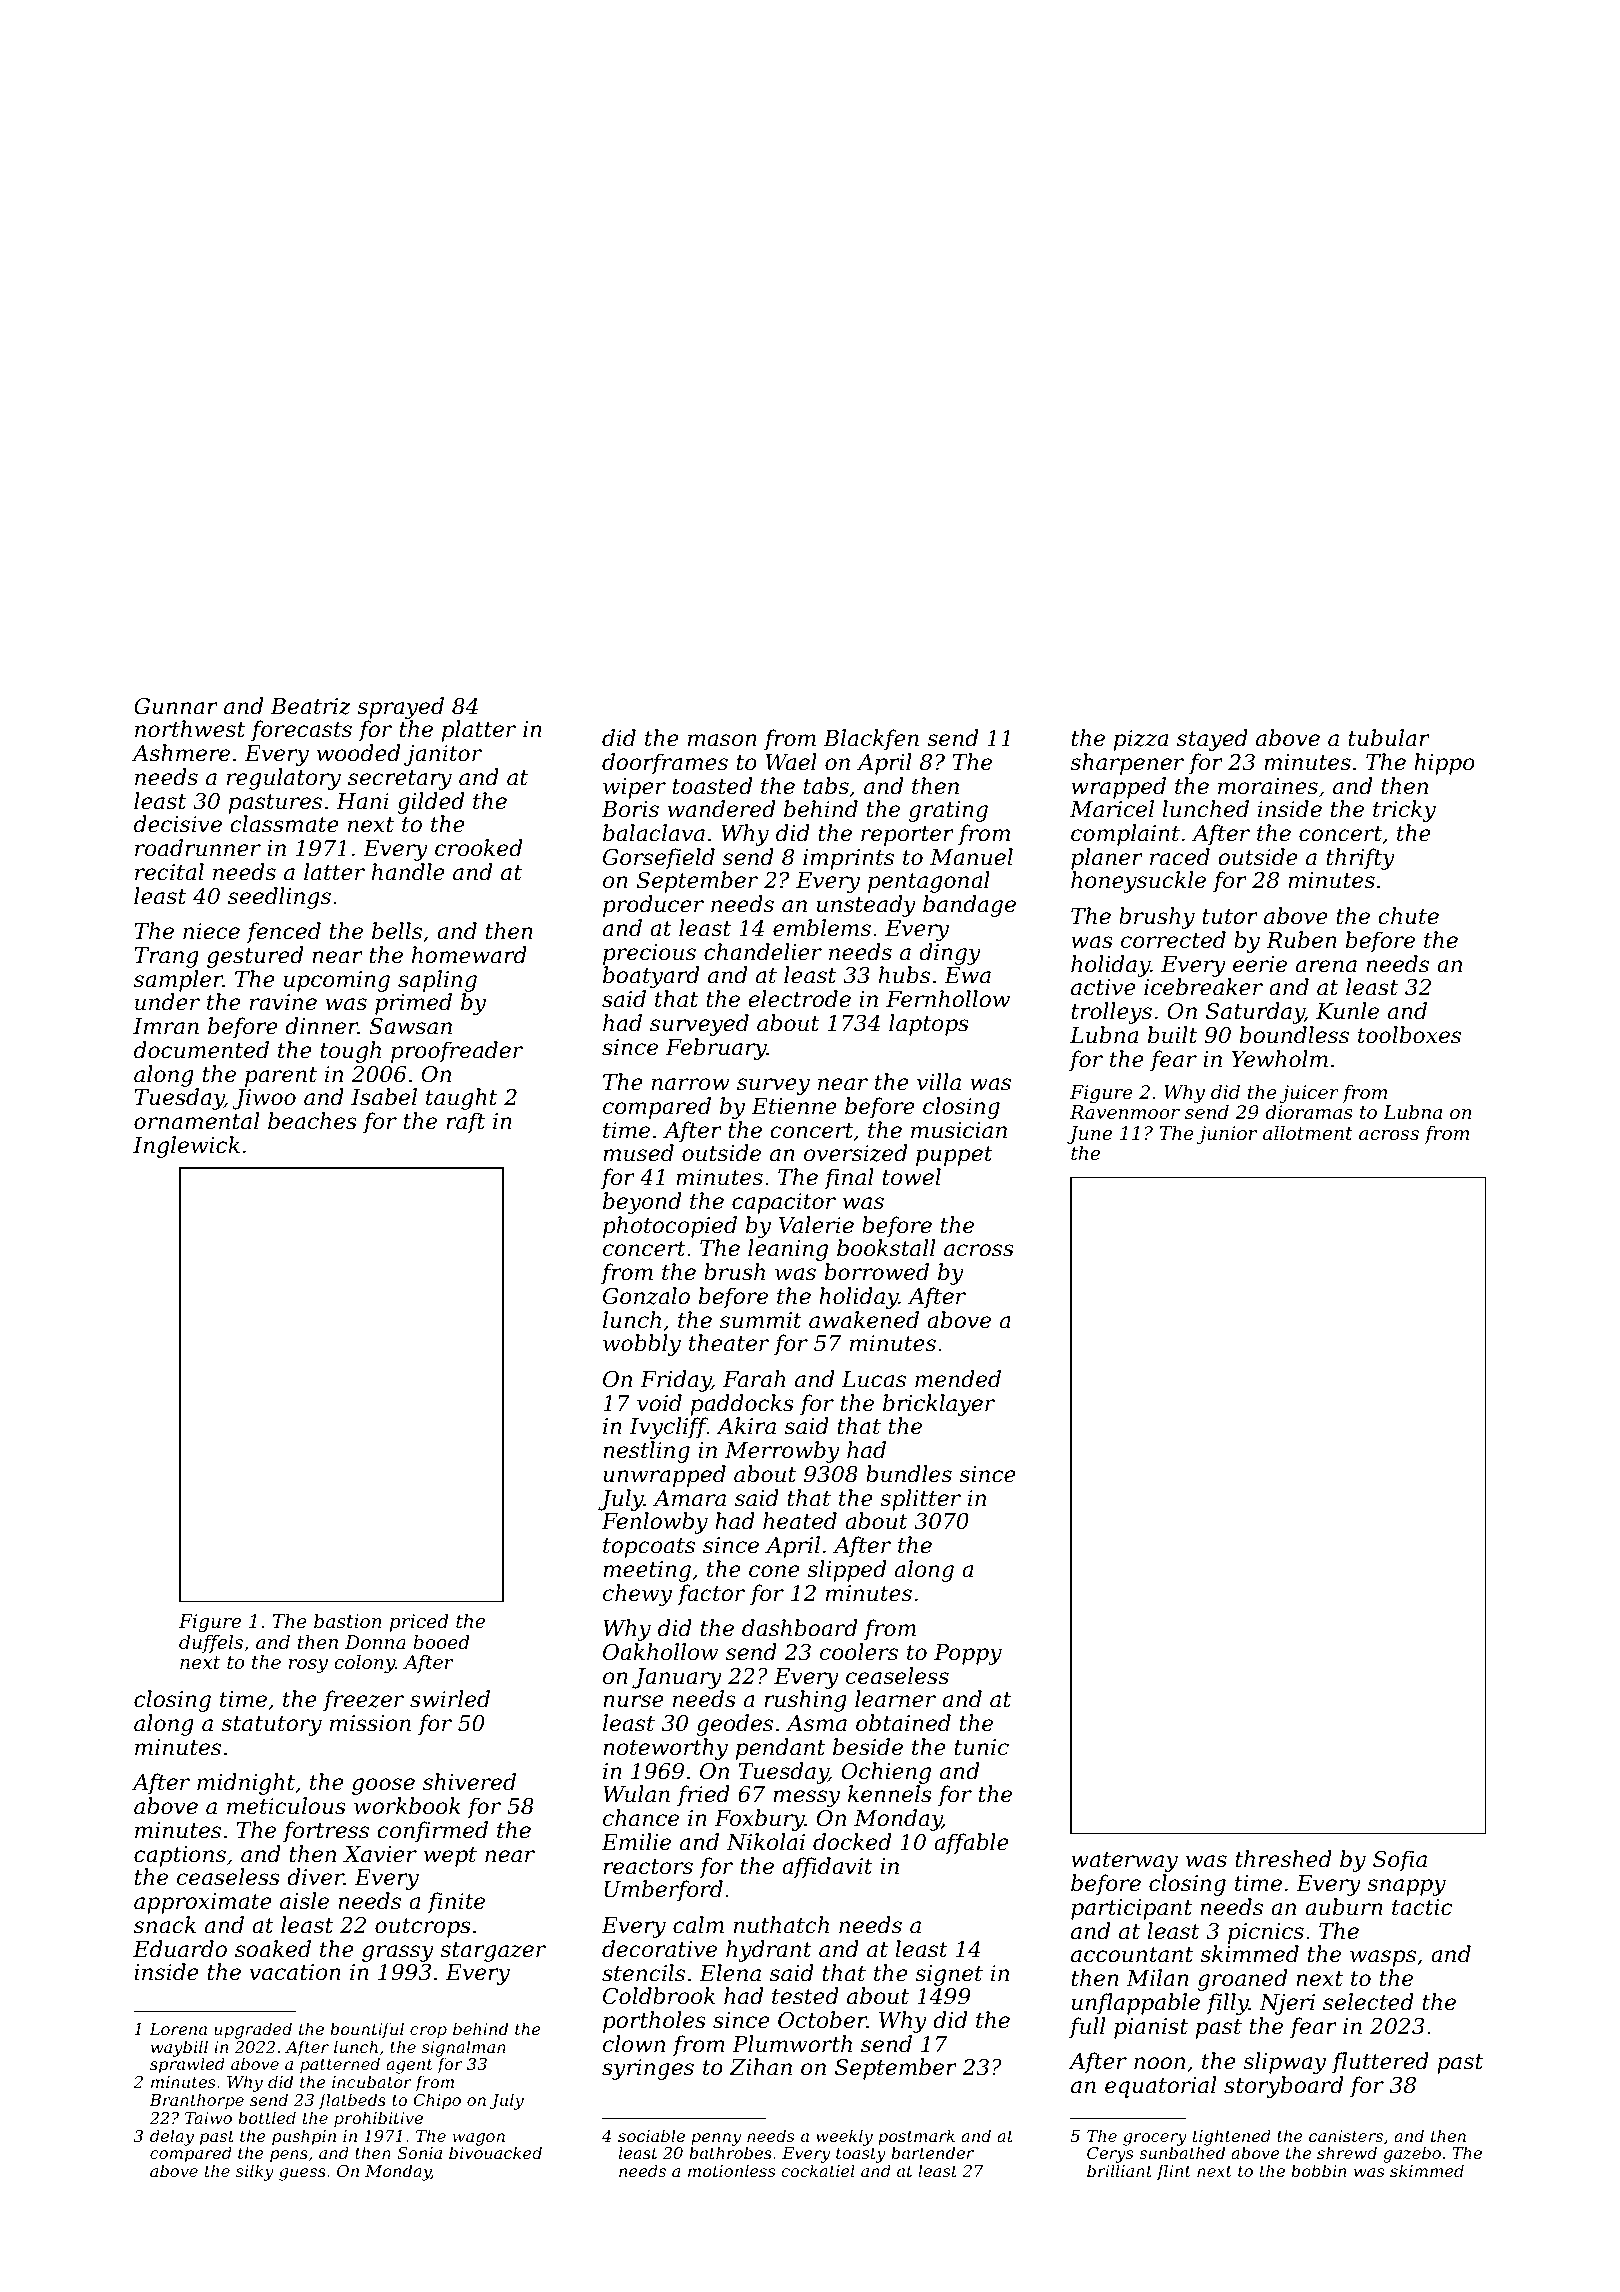  I want to click on bastion, so click(348, 1621).
